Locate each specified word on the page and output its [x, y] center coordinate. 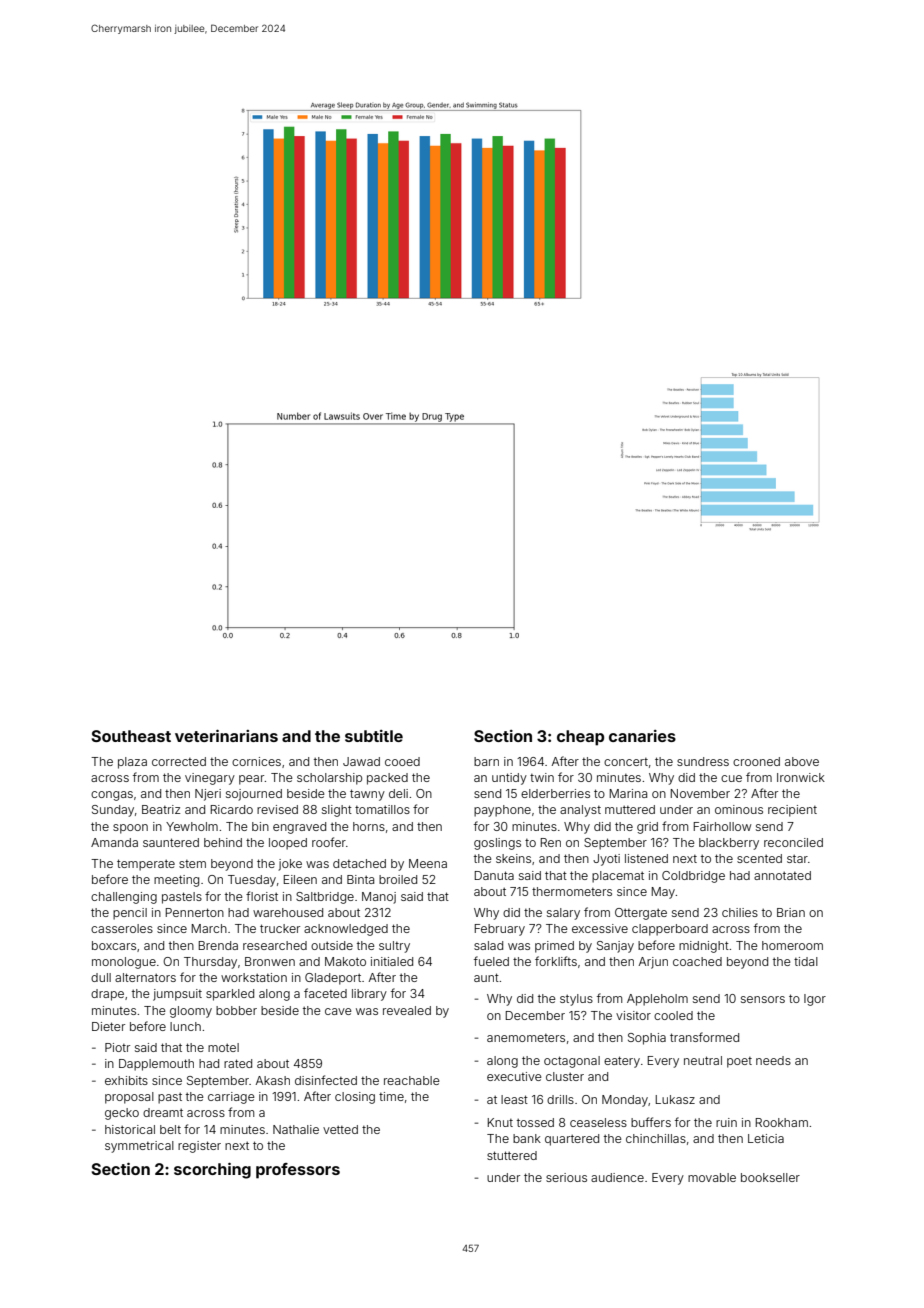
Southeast [131, 736]
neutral [703, 1060]
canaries [642, 736]
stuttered [512, 1155]
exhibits [126, 1080]
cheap [580, 738]
